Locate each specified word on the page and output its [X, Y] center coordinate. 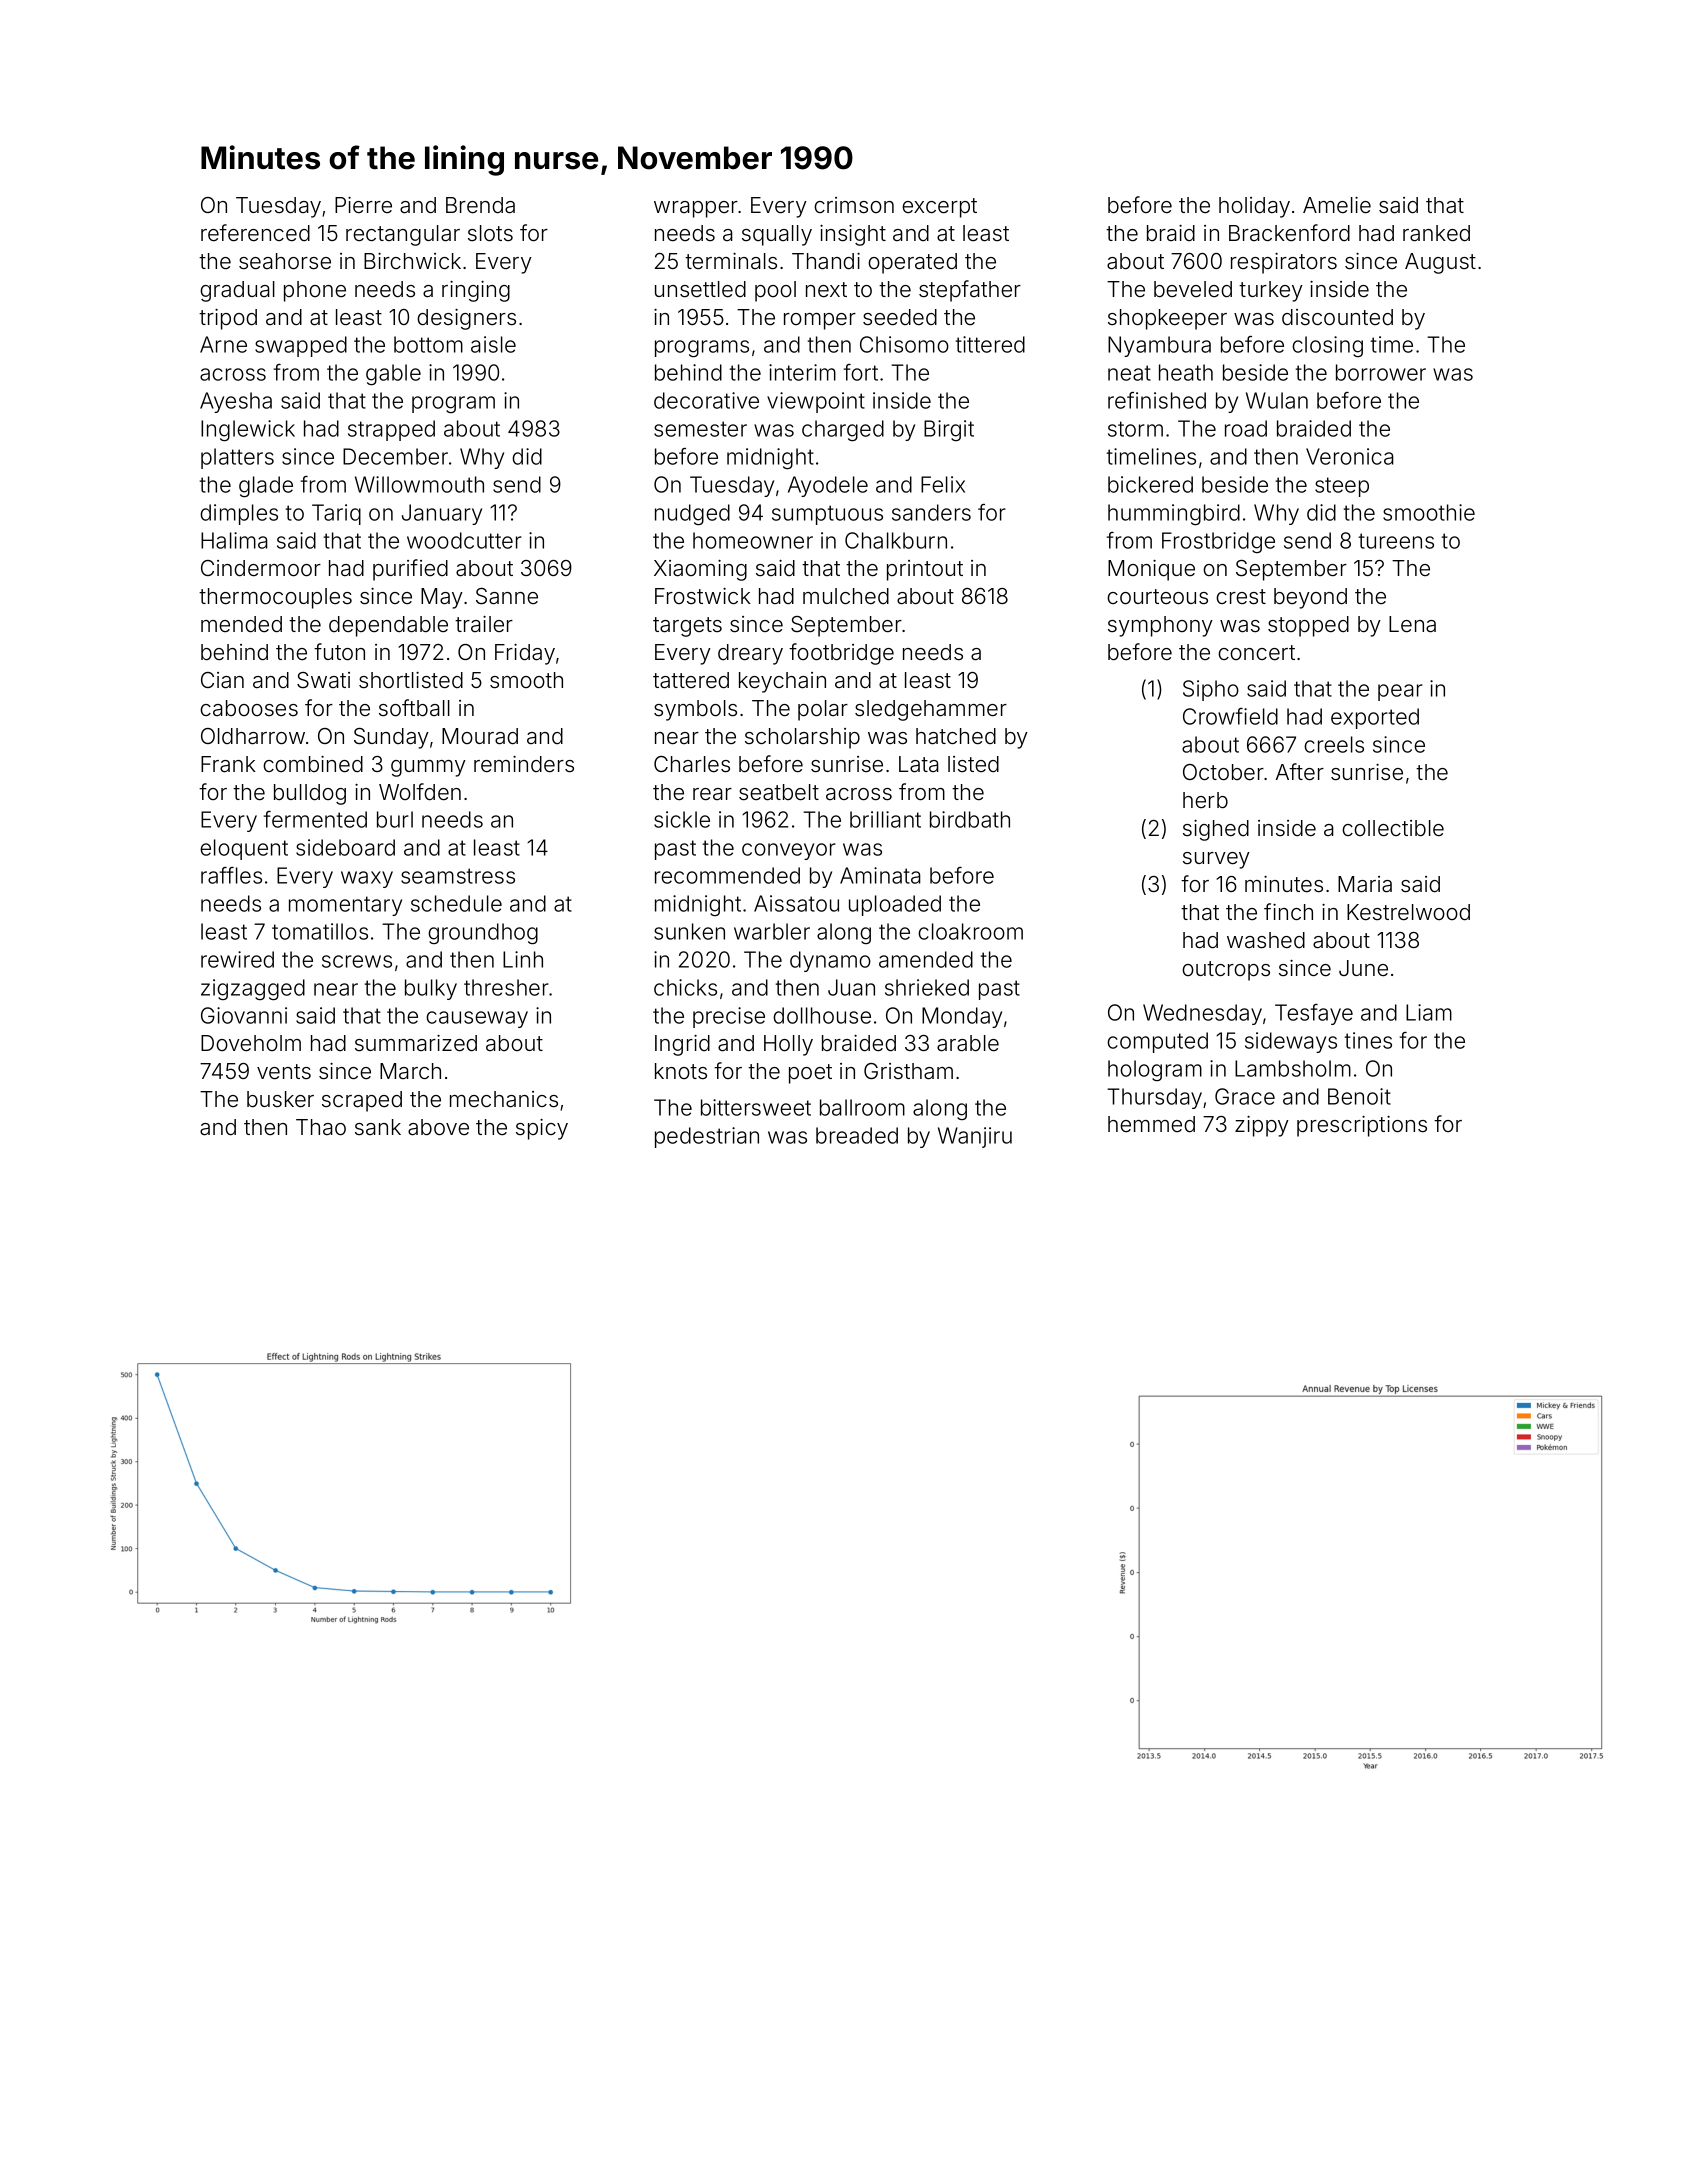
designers [466, 319]
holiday [1254, 207]
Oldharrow [253, 736]
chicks [685, 987]
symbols [695, 710]
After [1300, 771]
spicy [542, 1129]
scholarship [802, 738]
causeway [477, 1019]
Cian [222, 680]
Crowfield [1230, 716]
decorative [706, 400]
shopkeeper [1167, 319]
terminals [731, 261]
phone [315, 291]
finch [1288, 911]
